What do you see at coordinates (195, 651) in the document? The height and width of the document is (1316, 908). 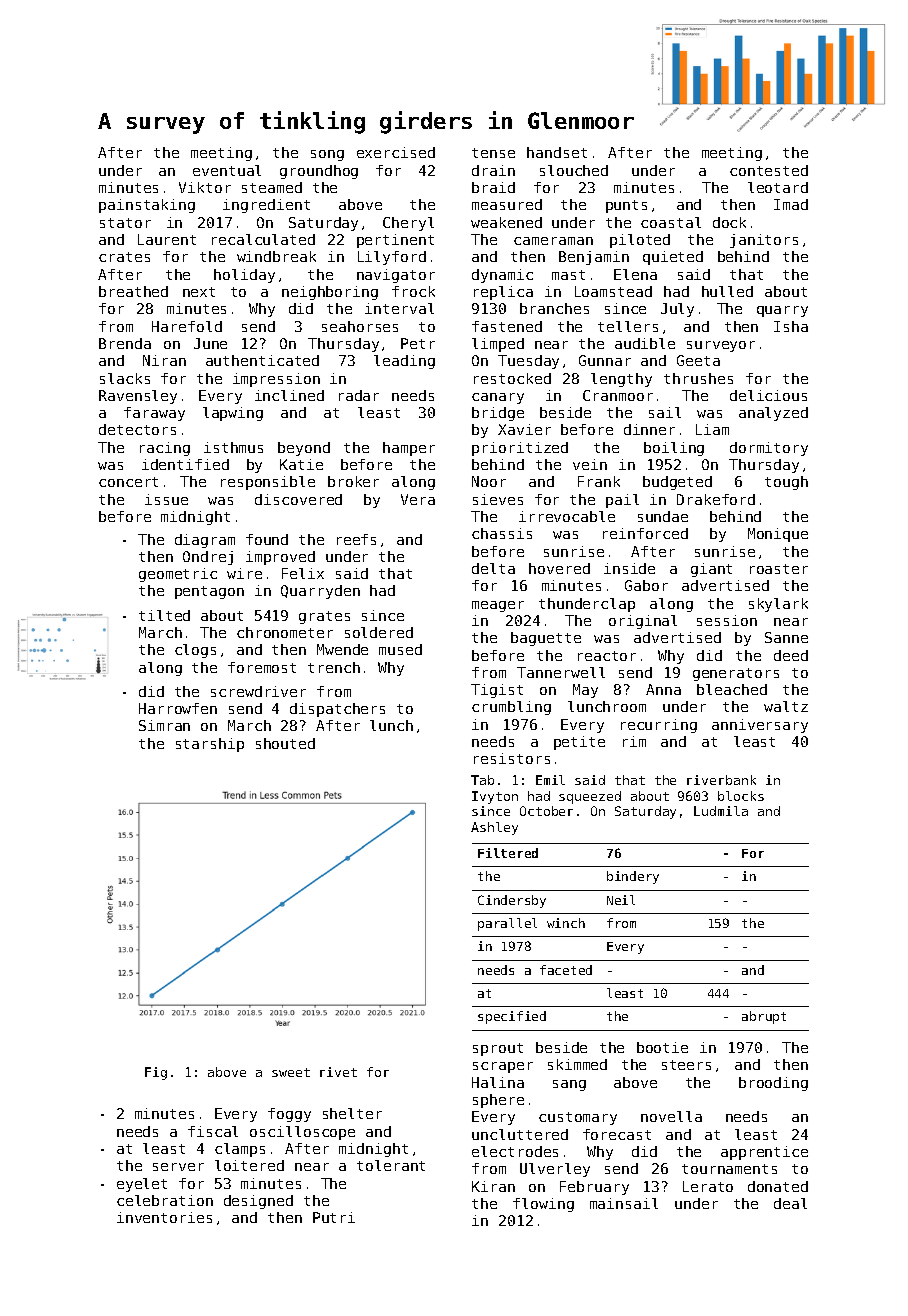 I see `clogs` at bounding box center [195, 651].
